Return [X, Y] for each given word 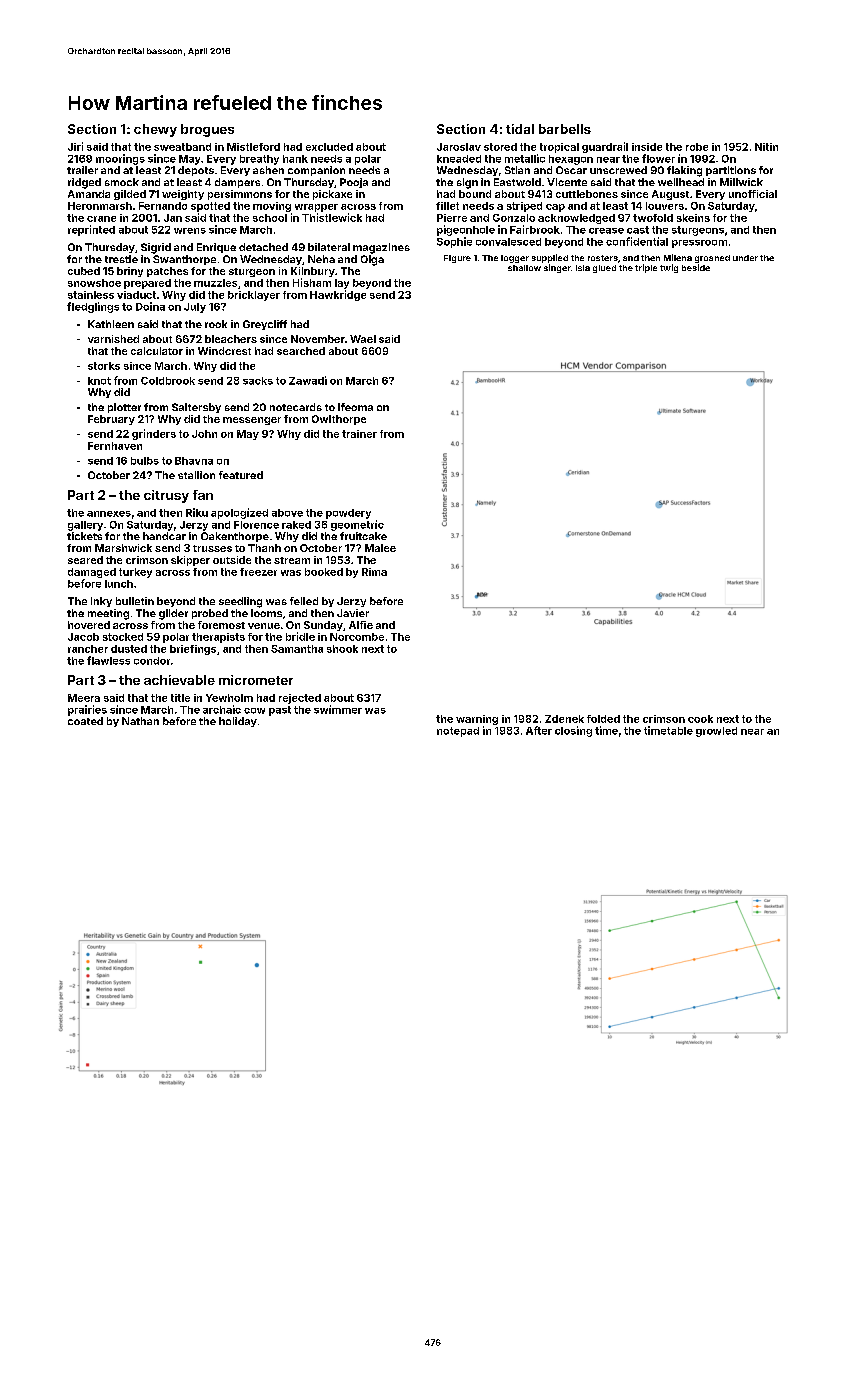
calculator [157, 351]
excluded [329, 147]
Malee [380, 548]
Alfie [361, 625]
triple [646, 268]
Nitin [766, 147]
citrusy [166, 496]
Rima [374, 572]
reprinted [91, 230]
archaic [222, 709]
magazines [381, 248]
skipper [190, 561]
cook [700, 719]
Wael [363, 339]
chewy [155, 130]
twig [669, 268]
